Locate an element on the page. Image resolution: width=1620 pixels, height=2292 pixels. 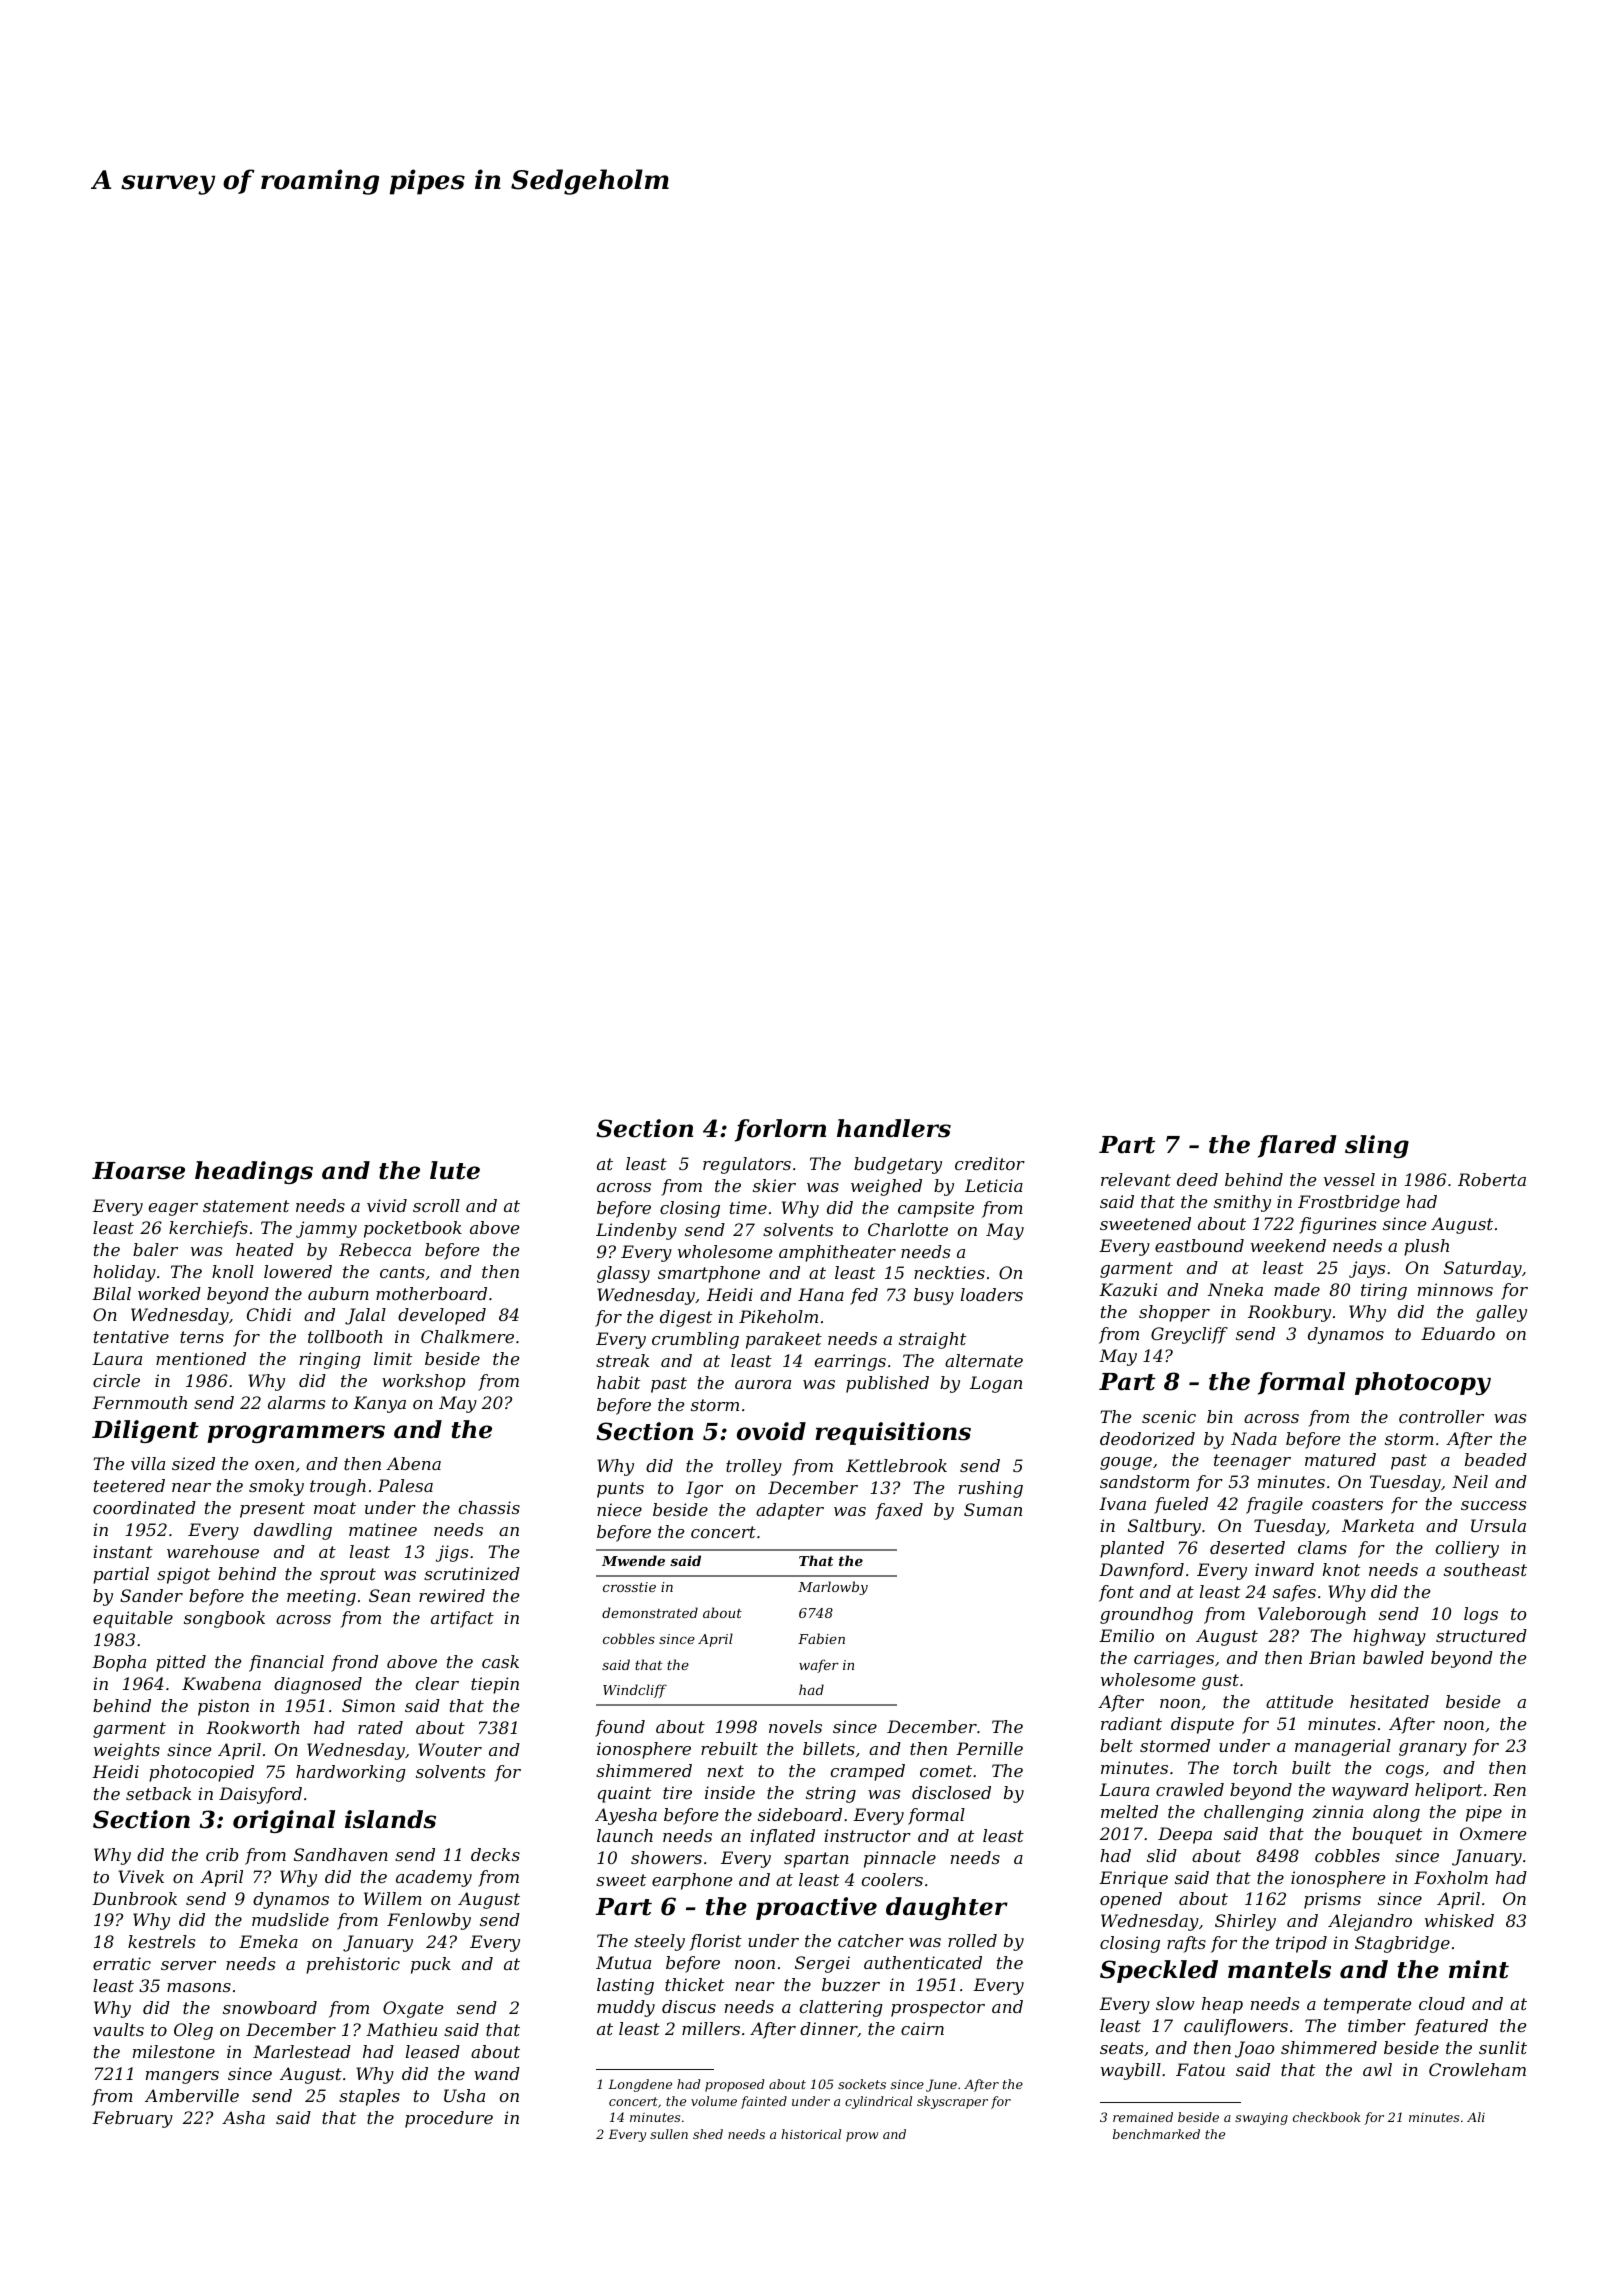
flared is located at coordinates (1297, 1146).
